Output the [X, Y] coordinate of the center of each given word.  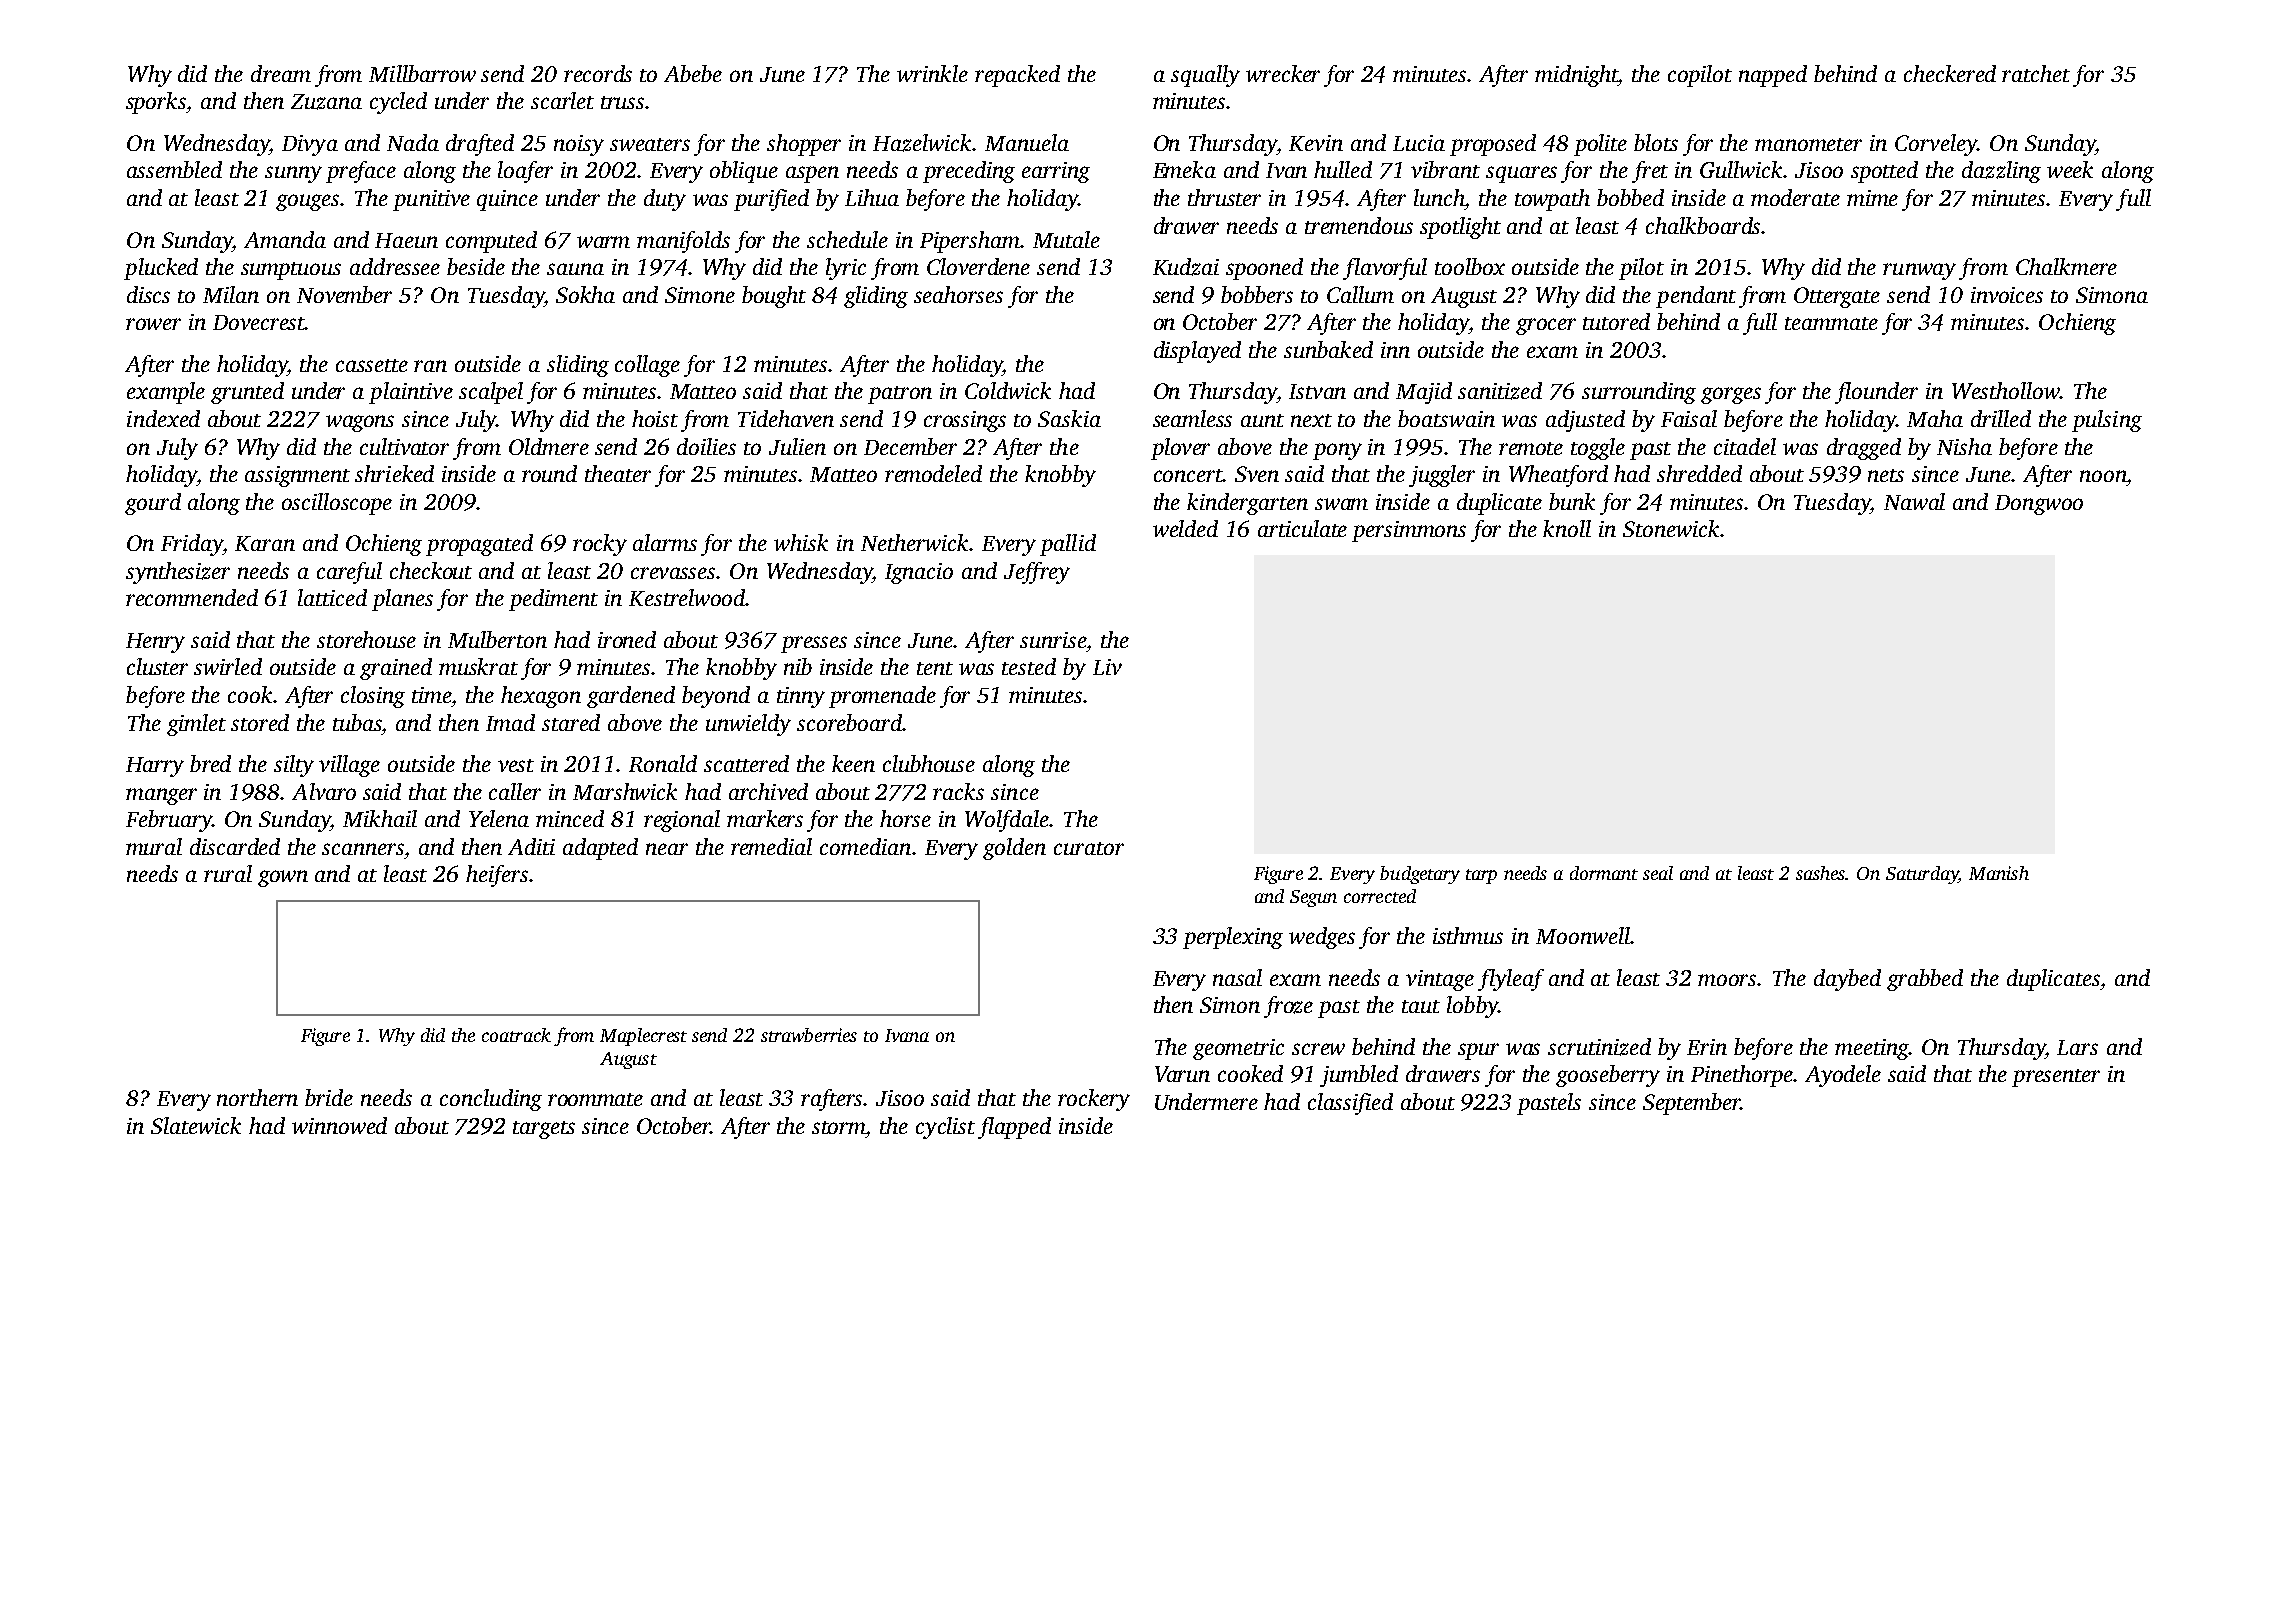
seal [1658, 873]
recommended [192, 597]
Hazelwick [922, 143]
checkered [1950, 73]
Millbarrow [422, 73]
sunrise [1053, 640]
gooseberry [1608, 1076]
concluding [491, 1100]
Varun [1182, 1074]
